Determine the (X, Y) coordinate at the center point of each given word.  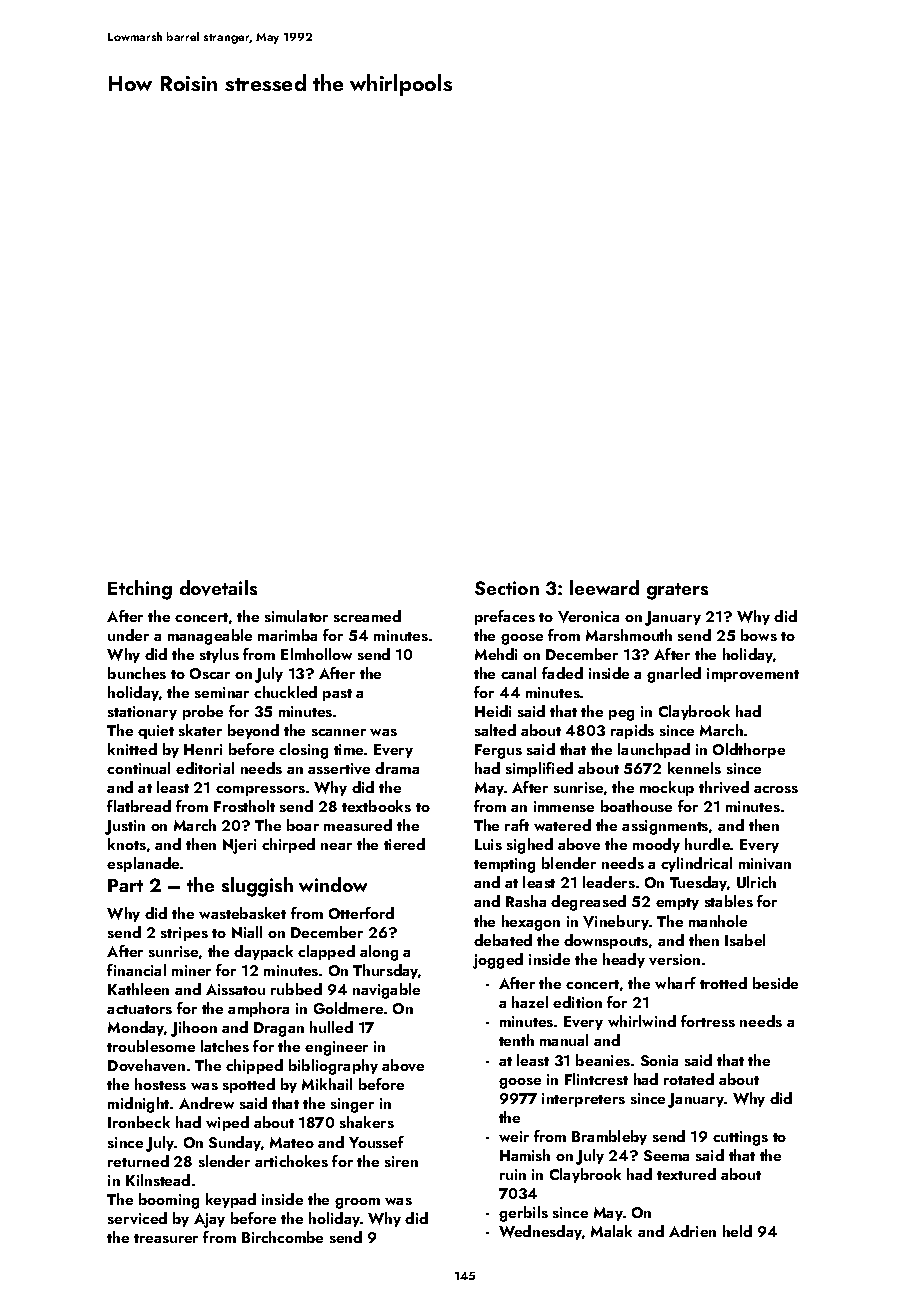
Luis (488, 844)
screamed (367, 616)
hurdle (708, 844)
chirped (288, 845)
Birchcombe (282, 1237)
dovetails (218, 588)
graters (677, 591)
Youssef (376, 1142)
